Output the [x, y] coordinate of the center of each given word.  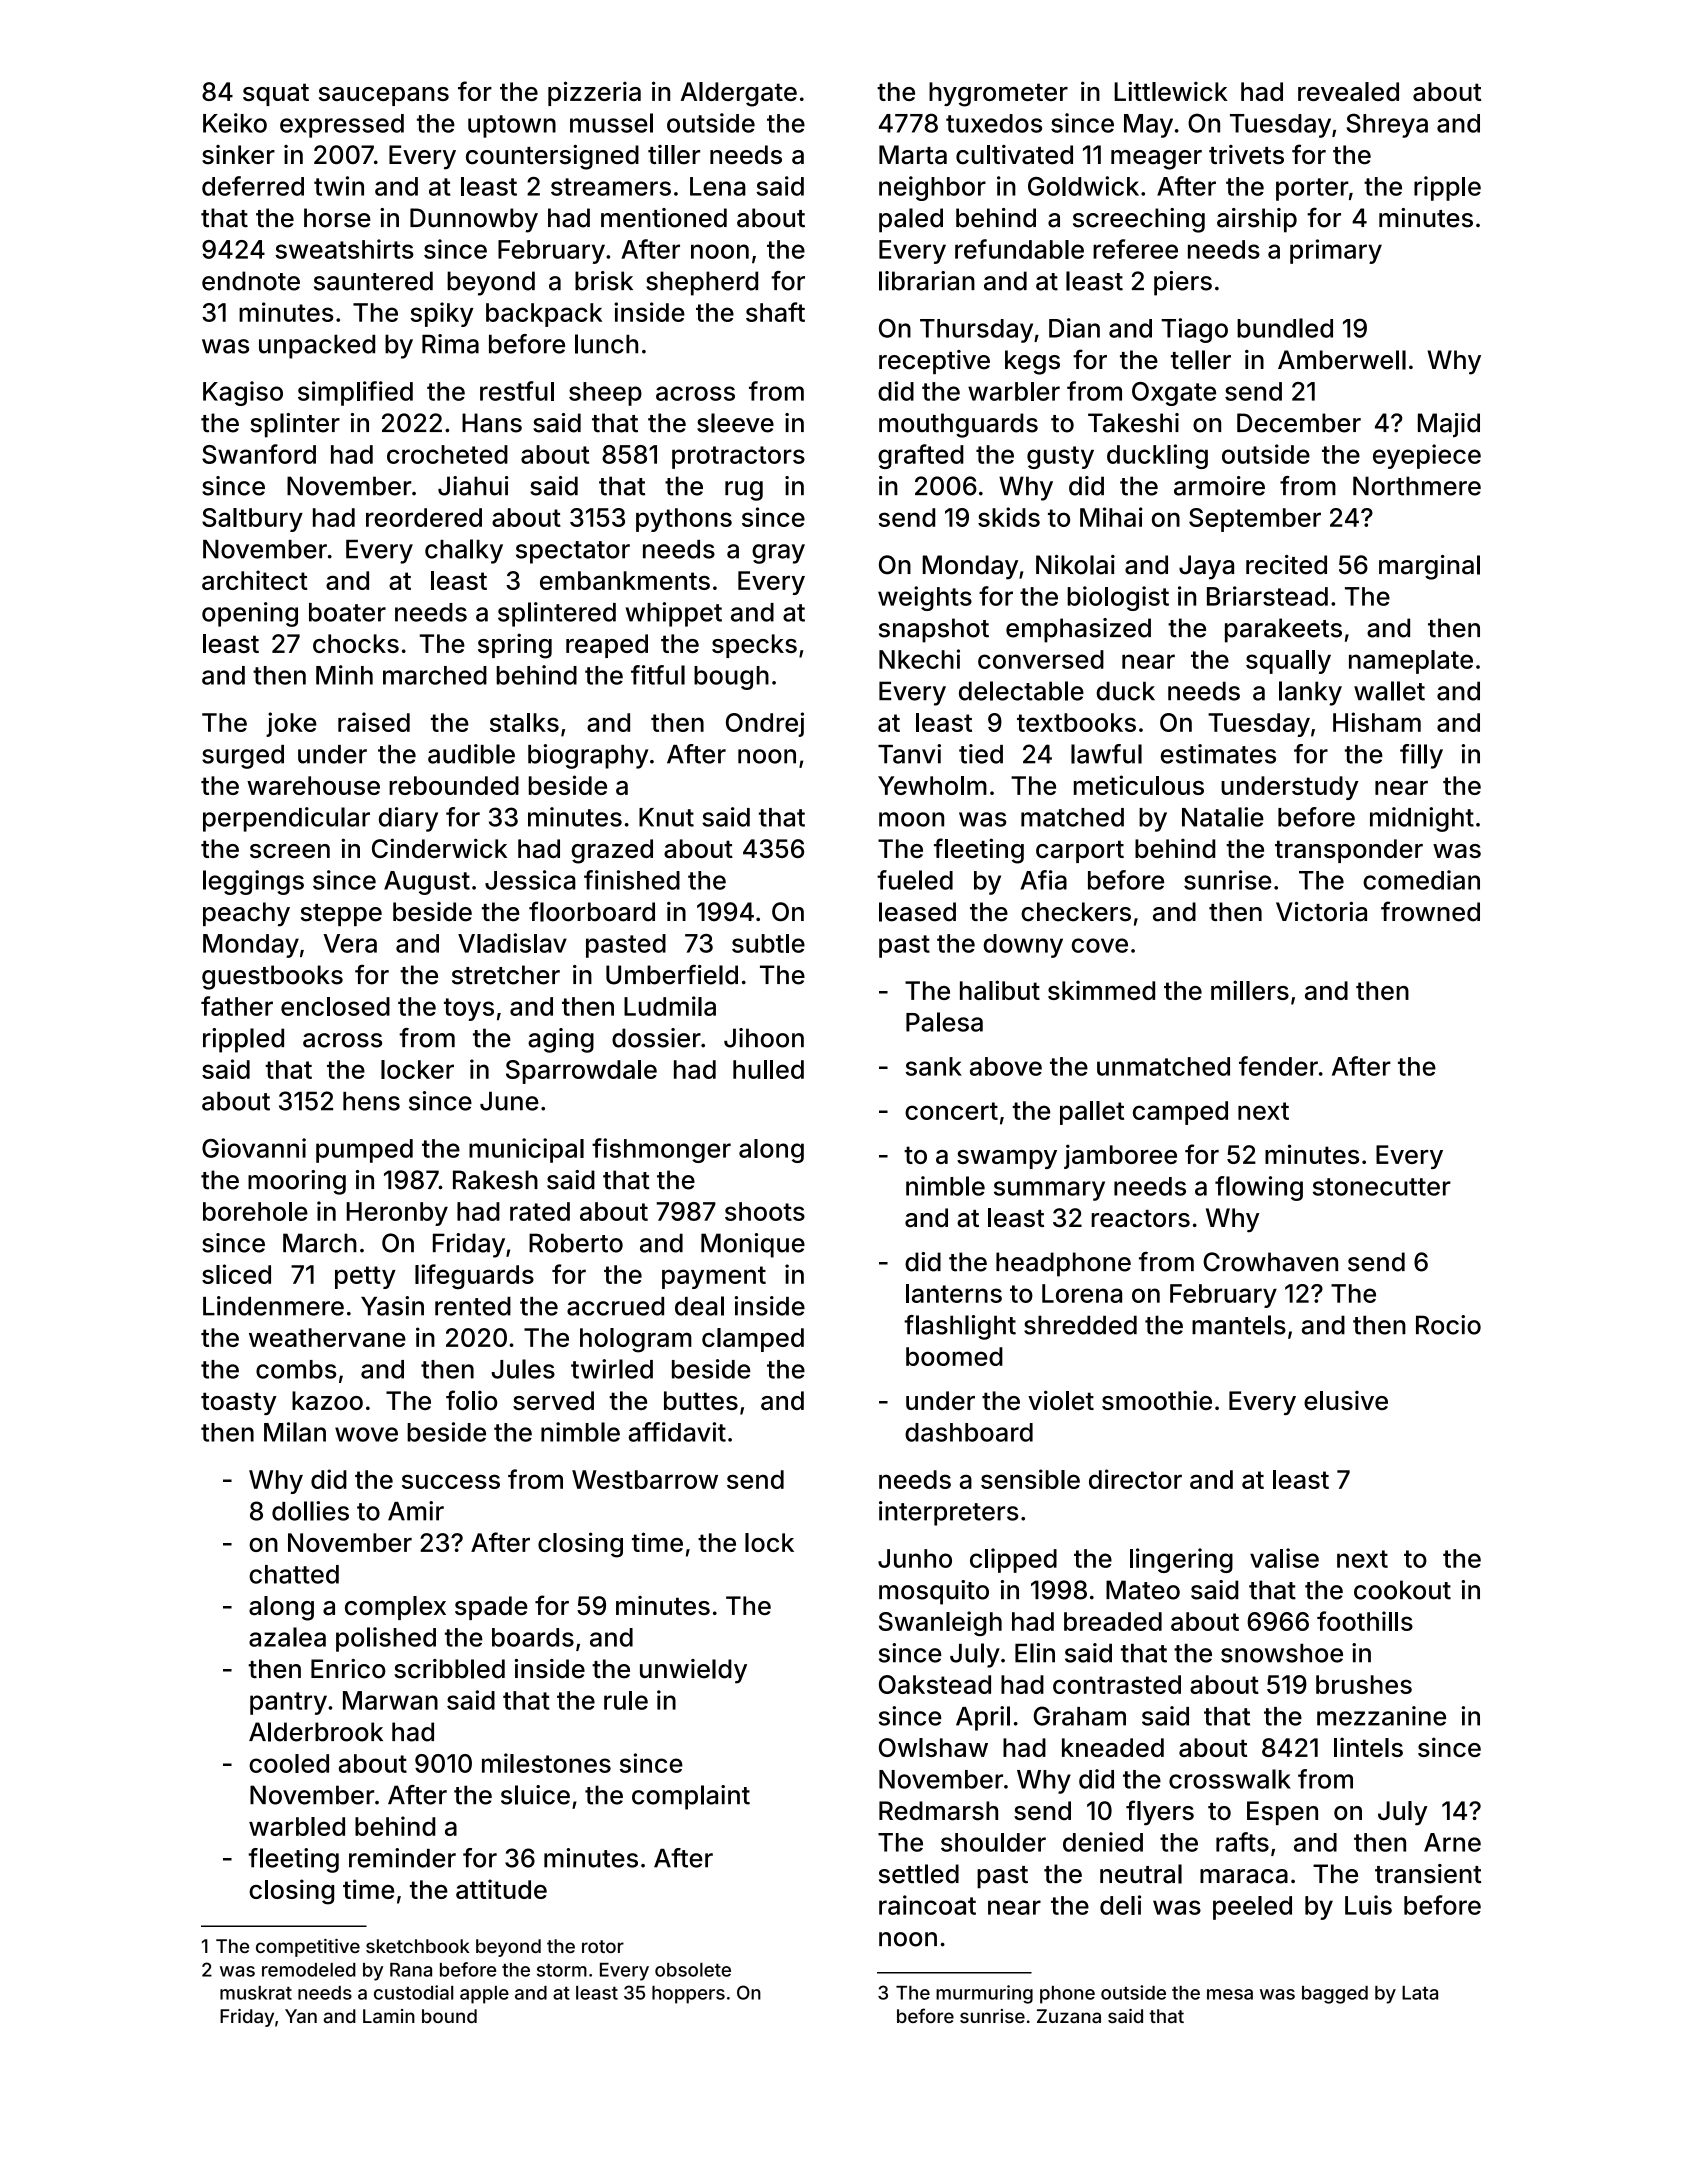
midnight [1422, 819]
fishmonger [661, 1150]
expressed [342, 126]
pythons [684, 520]
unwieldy [693, 1671]
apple [484, 1995]
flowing [1259, 1188]
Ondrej [765, 724]
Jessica [530, 880]
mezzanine [1381, 1716]
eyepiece [1427, 456]
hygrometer [998, 94]
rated [540, 1211]
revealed [1348, 91]
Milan [295, 1432]
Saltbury [252, 520]
